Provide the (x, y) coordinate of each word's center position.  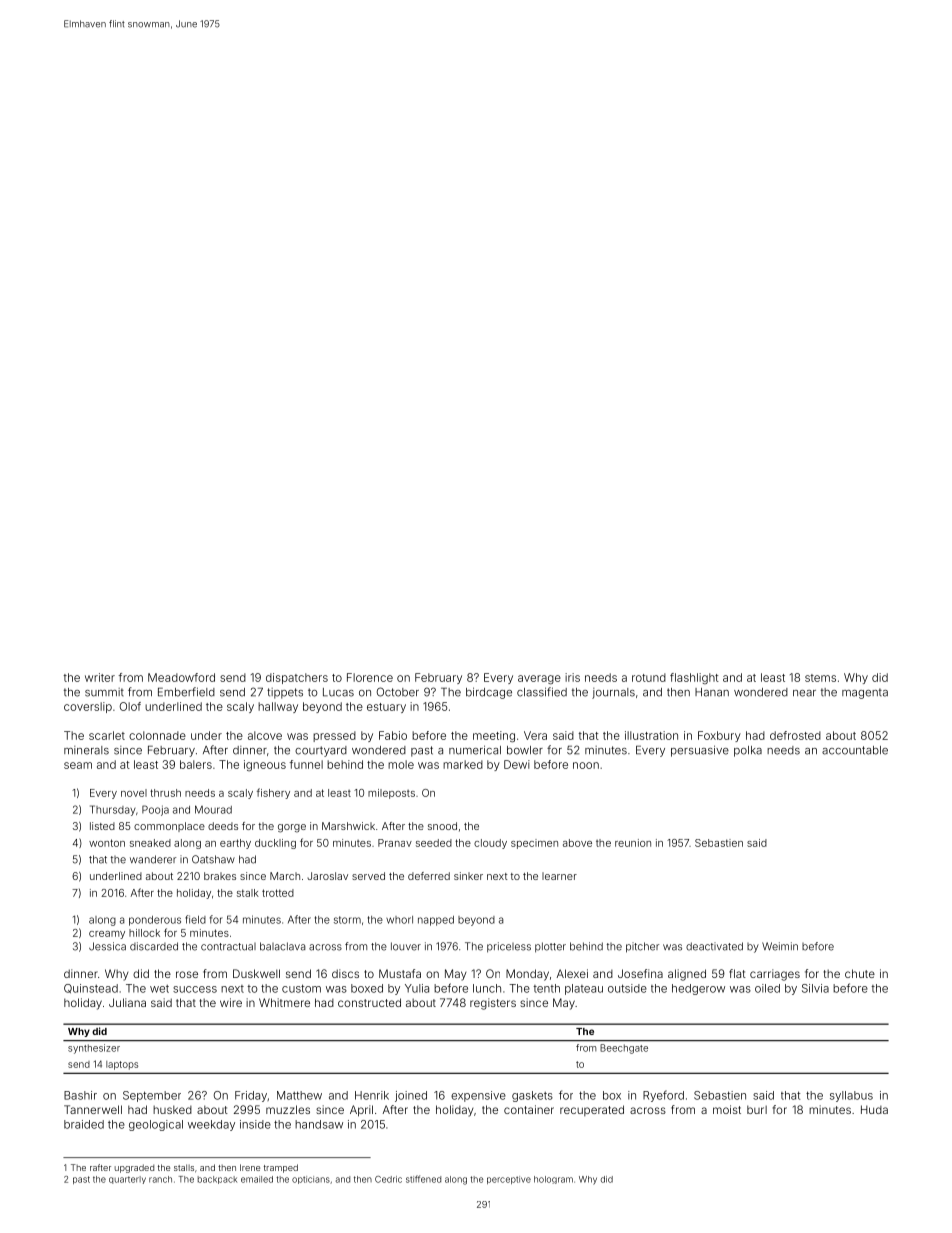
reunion (633, 843)
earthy (235, 844)
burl (757, 1109)
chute (860, 973)
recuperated (592, 1110)
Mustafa (400, 973)
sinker (468, 876)
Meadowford (181, 677)
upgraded (134, 1168)
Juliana (127, 1002)
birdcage (489, 693)
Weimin (780, 946)
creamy (107, 935)
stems (820, 678)
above (577, 843)
